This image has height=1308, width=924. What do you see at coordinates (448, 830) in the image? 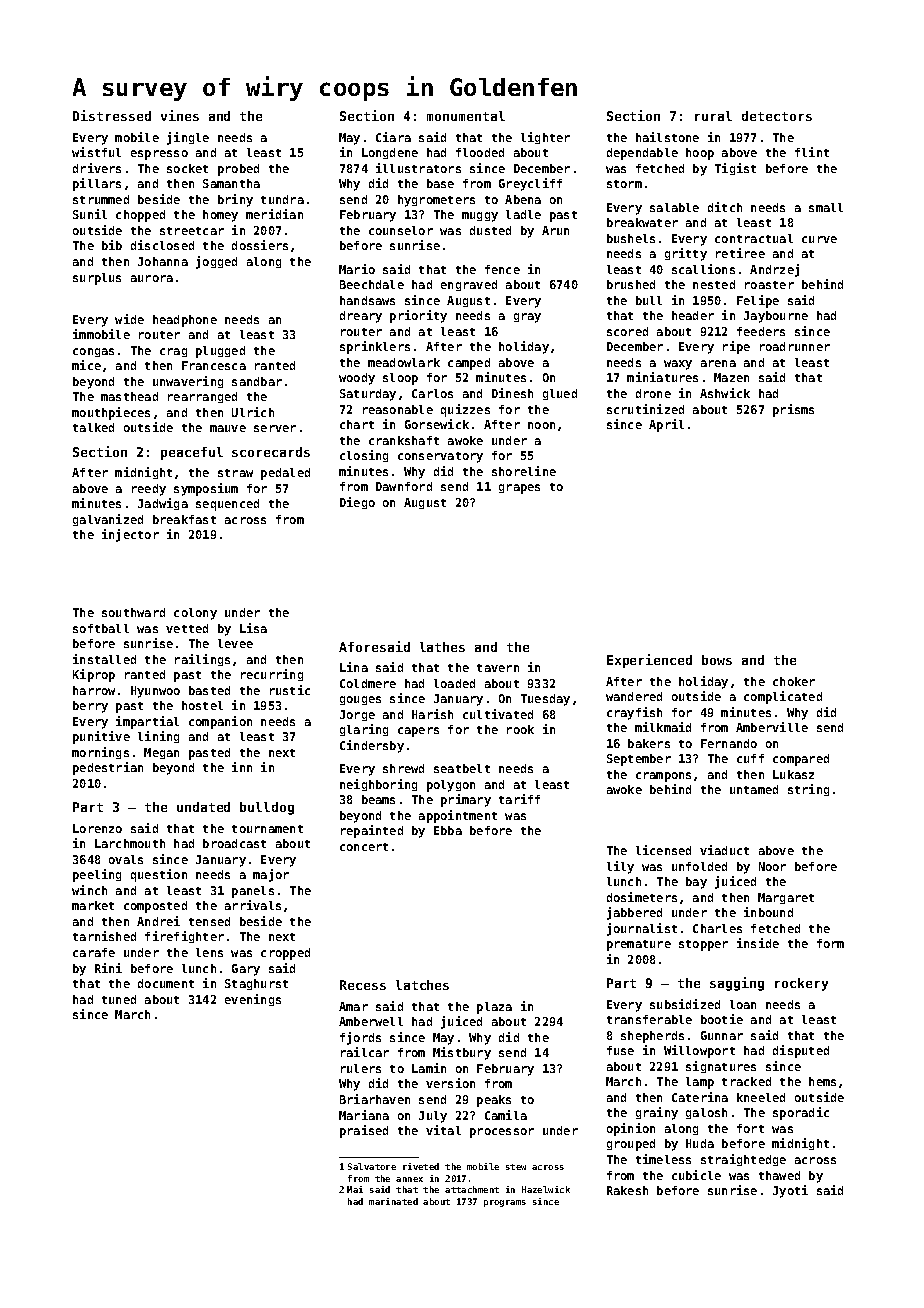
I see `Ebba` at bounding box center [448, 830].
